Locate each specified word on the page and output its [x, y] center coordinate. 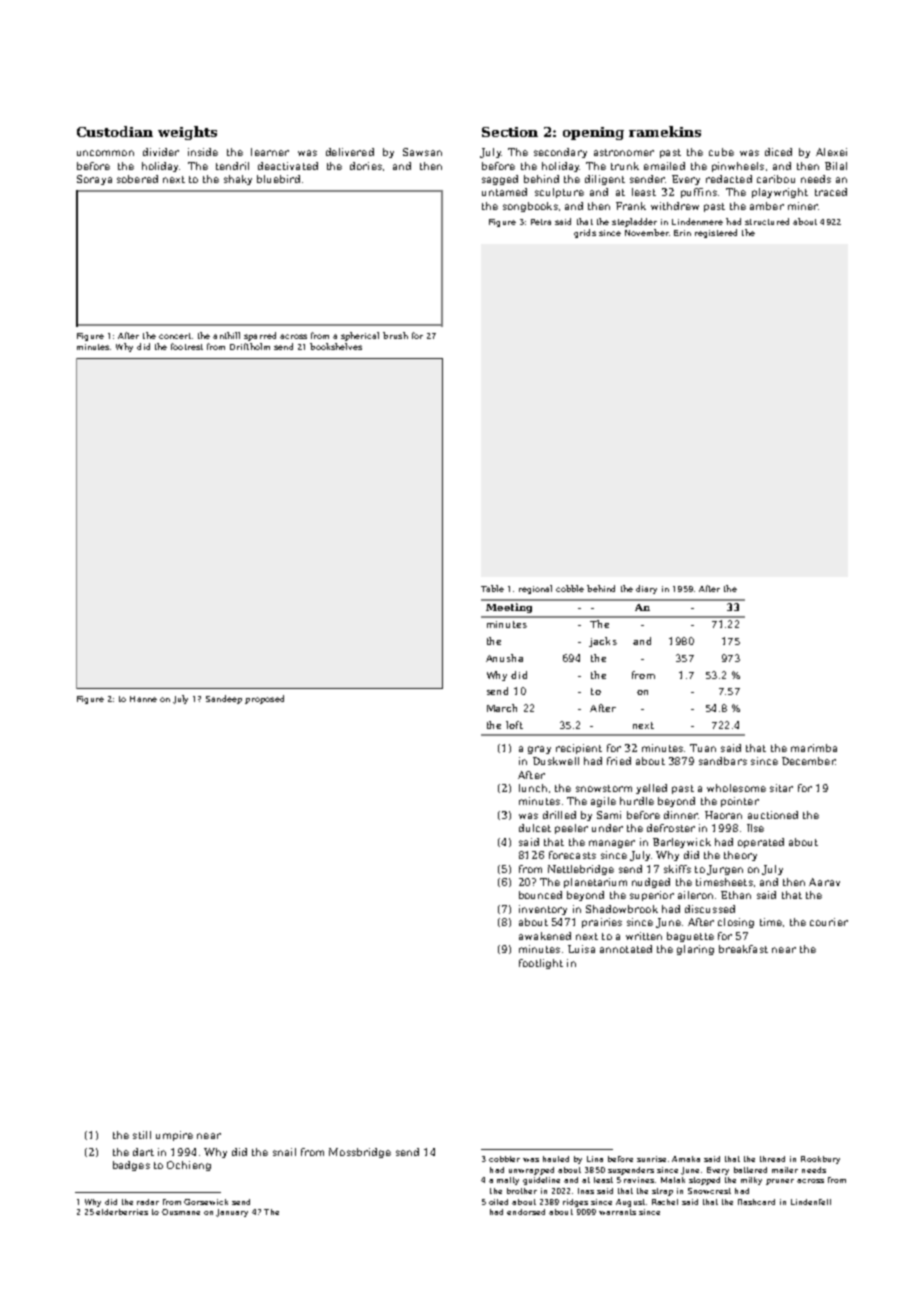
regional [535, 589]
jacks [603, 642]
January [232, 1213]
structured [767, 221]
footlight [541, 964]
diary [646, 589]
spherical [360, 336]
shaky [238, 180]
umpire [174, 1136]
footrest [187, 346]
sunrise [651, 1159]
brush [395, 335]
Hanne [143, 699]
